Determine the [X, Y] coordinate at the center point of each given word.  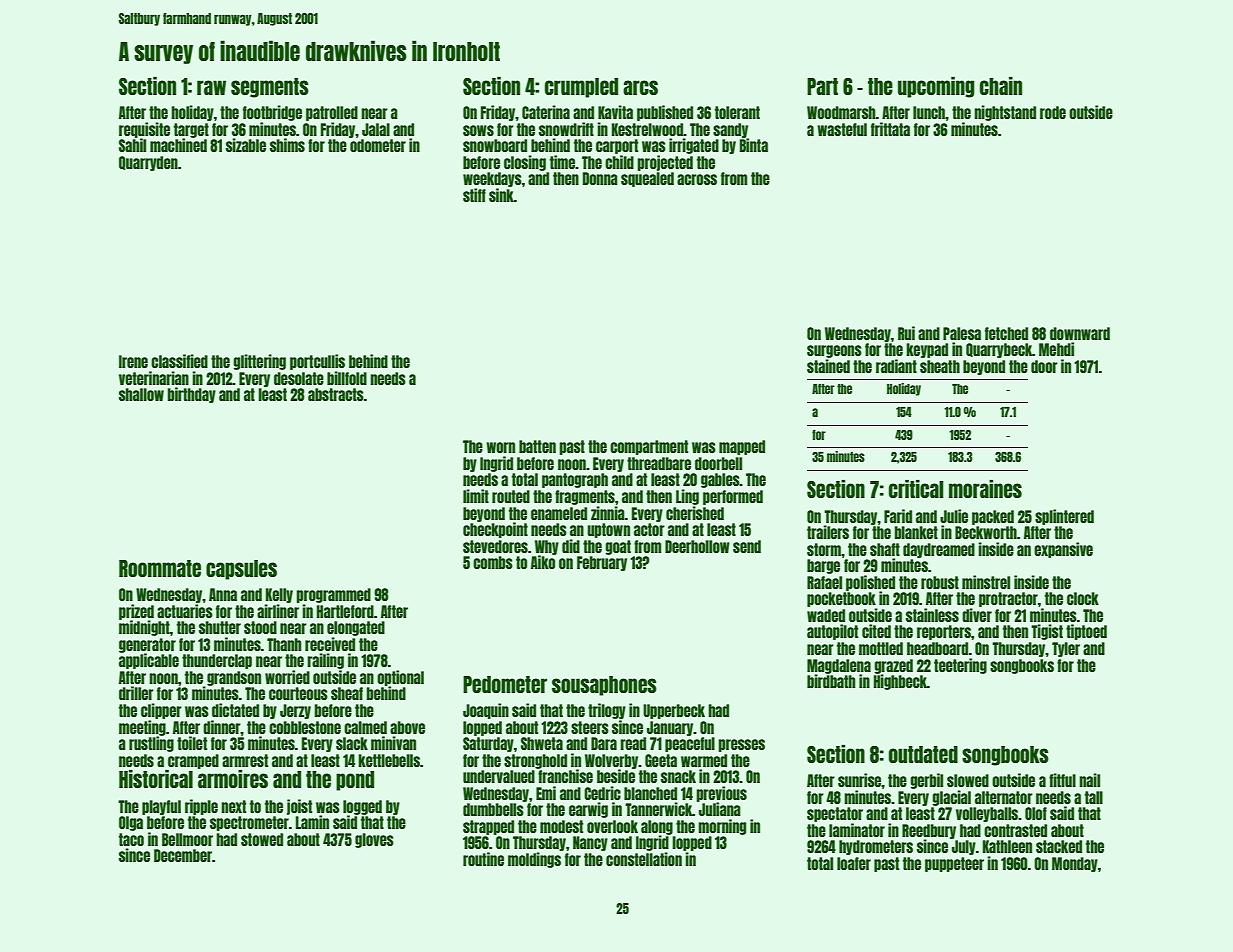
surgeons [834, 351]
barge [823, 566]
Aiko [543, 562]
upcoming [936, 87]
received [330, 644]
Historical [156, 778]
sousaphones [604, 686]
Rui [906, 333]
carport [617, 146]
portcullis [317, 362]
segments [270, 88]
